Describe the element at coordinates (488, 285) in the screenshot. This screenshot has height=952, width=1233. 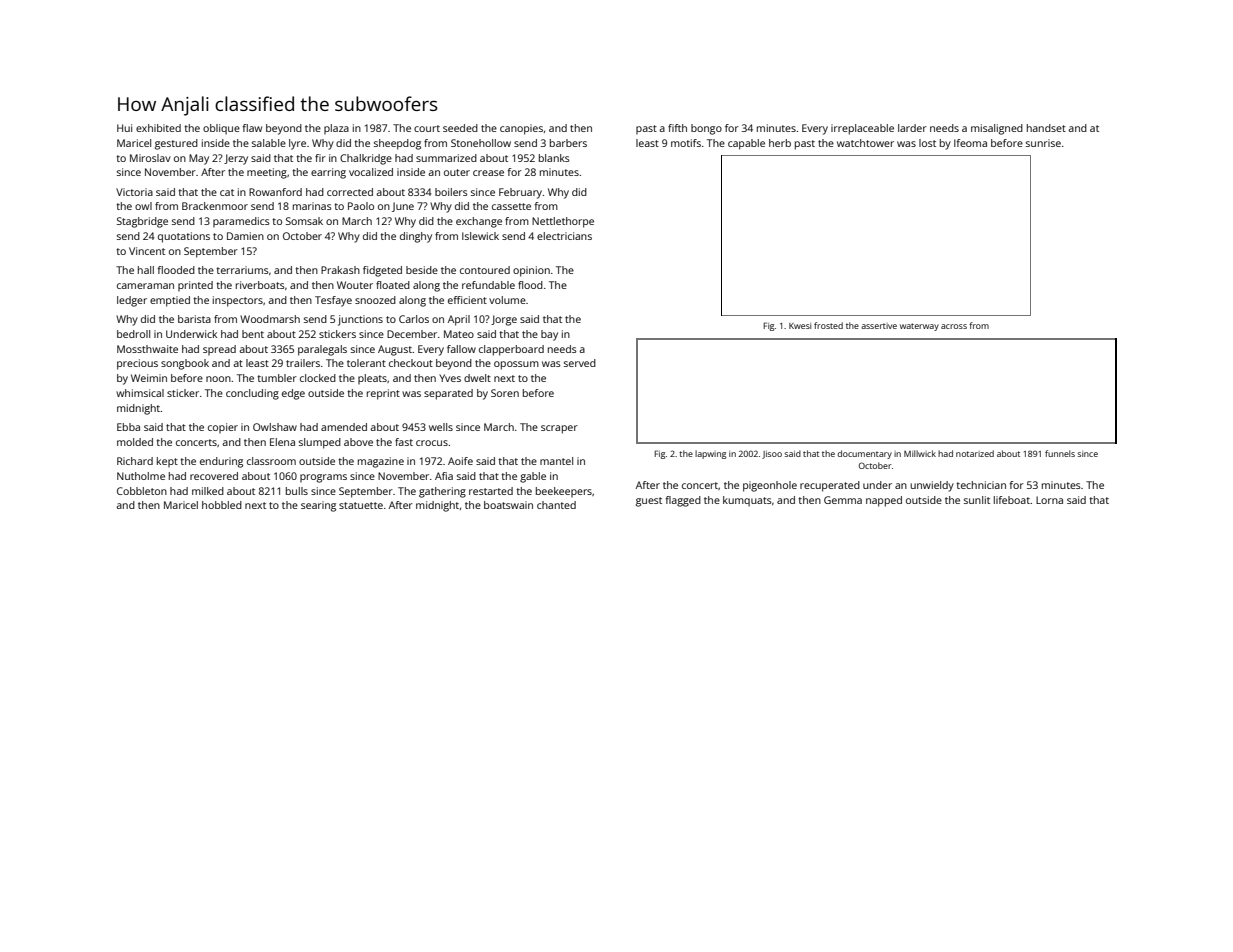
I see `refundable` at that location.
